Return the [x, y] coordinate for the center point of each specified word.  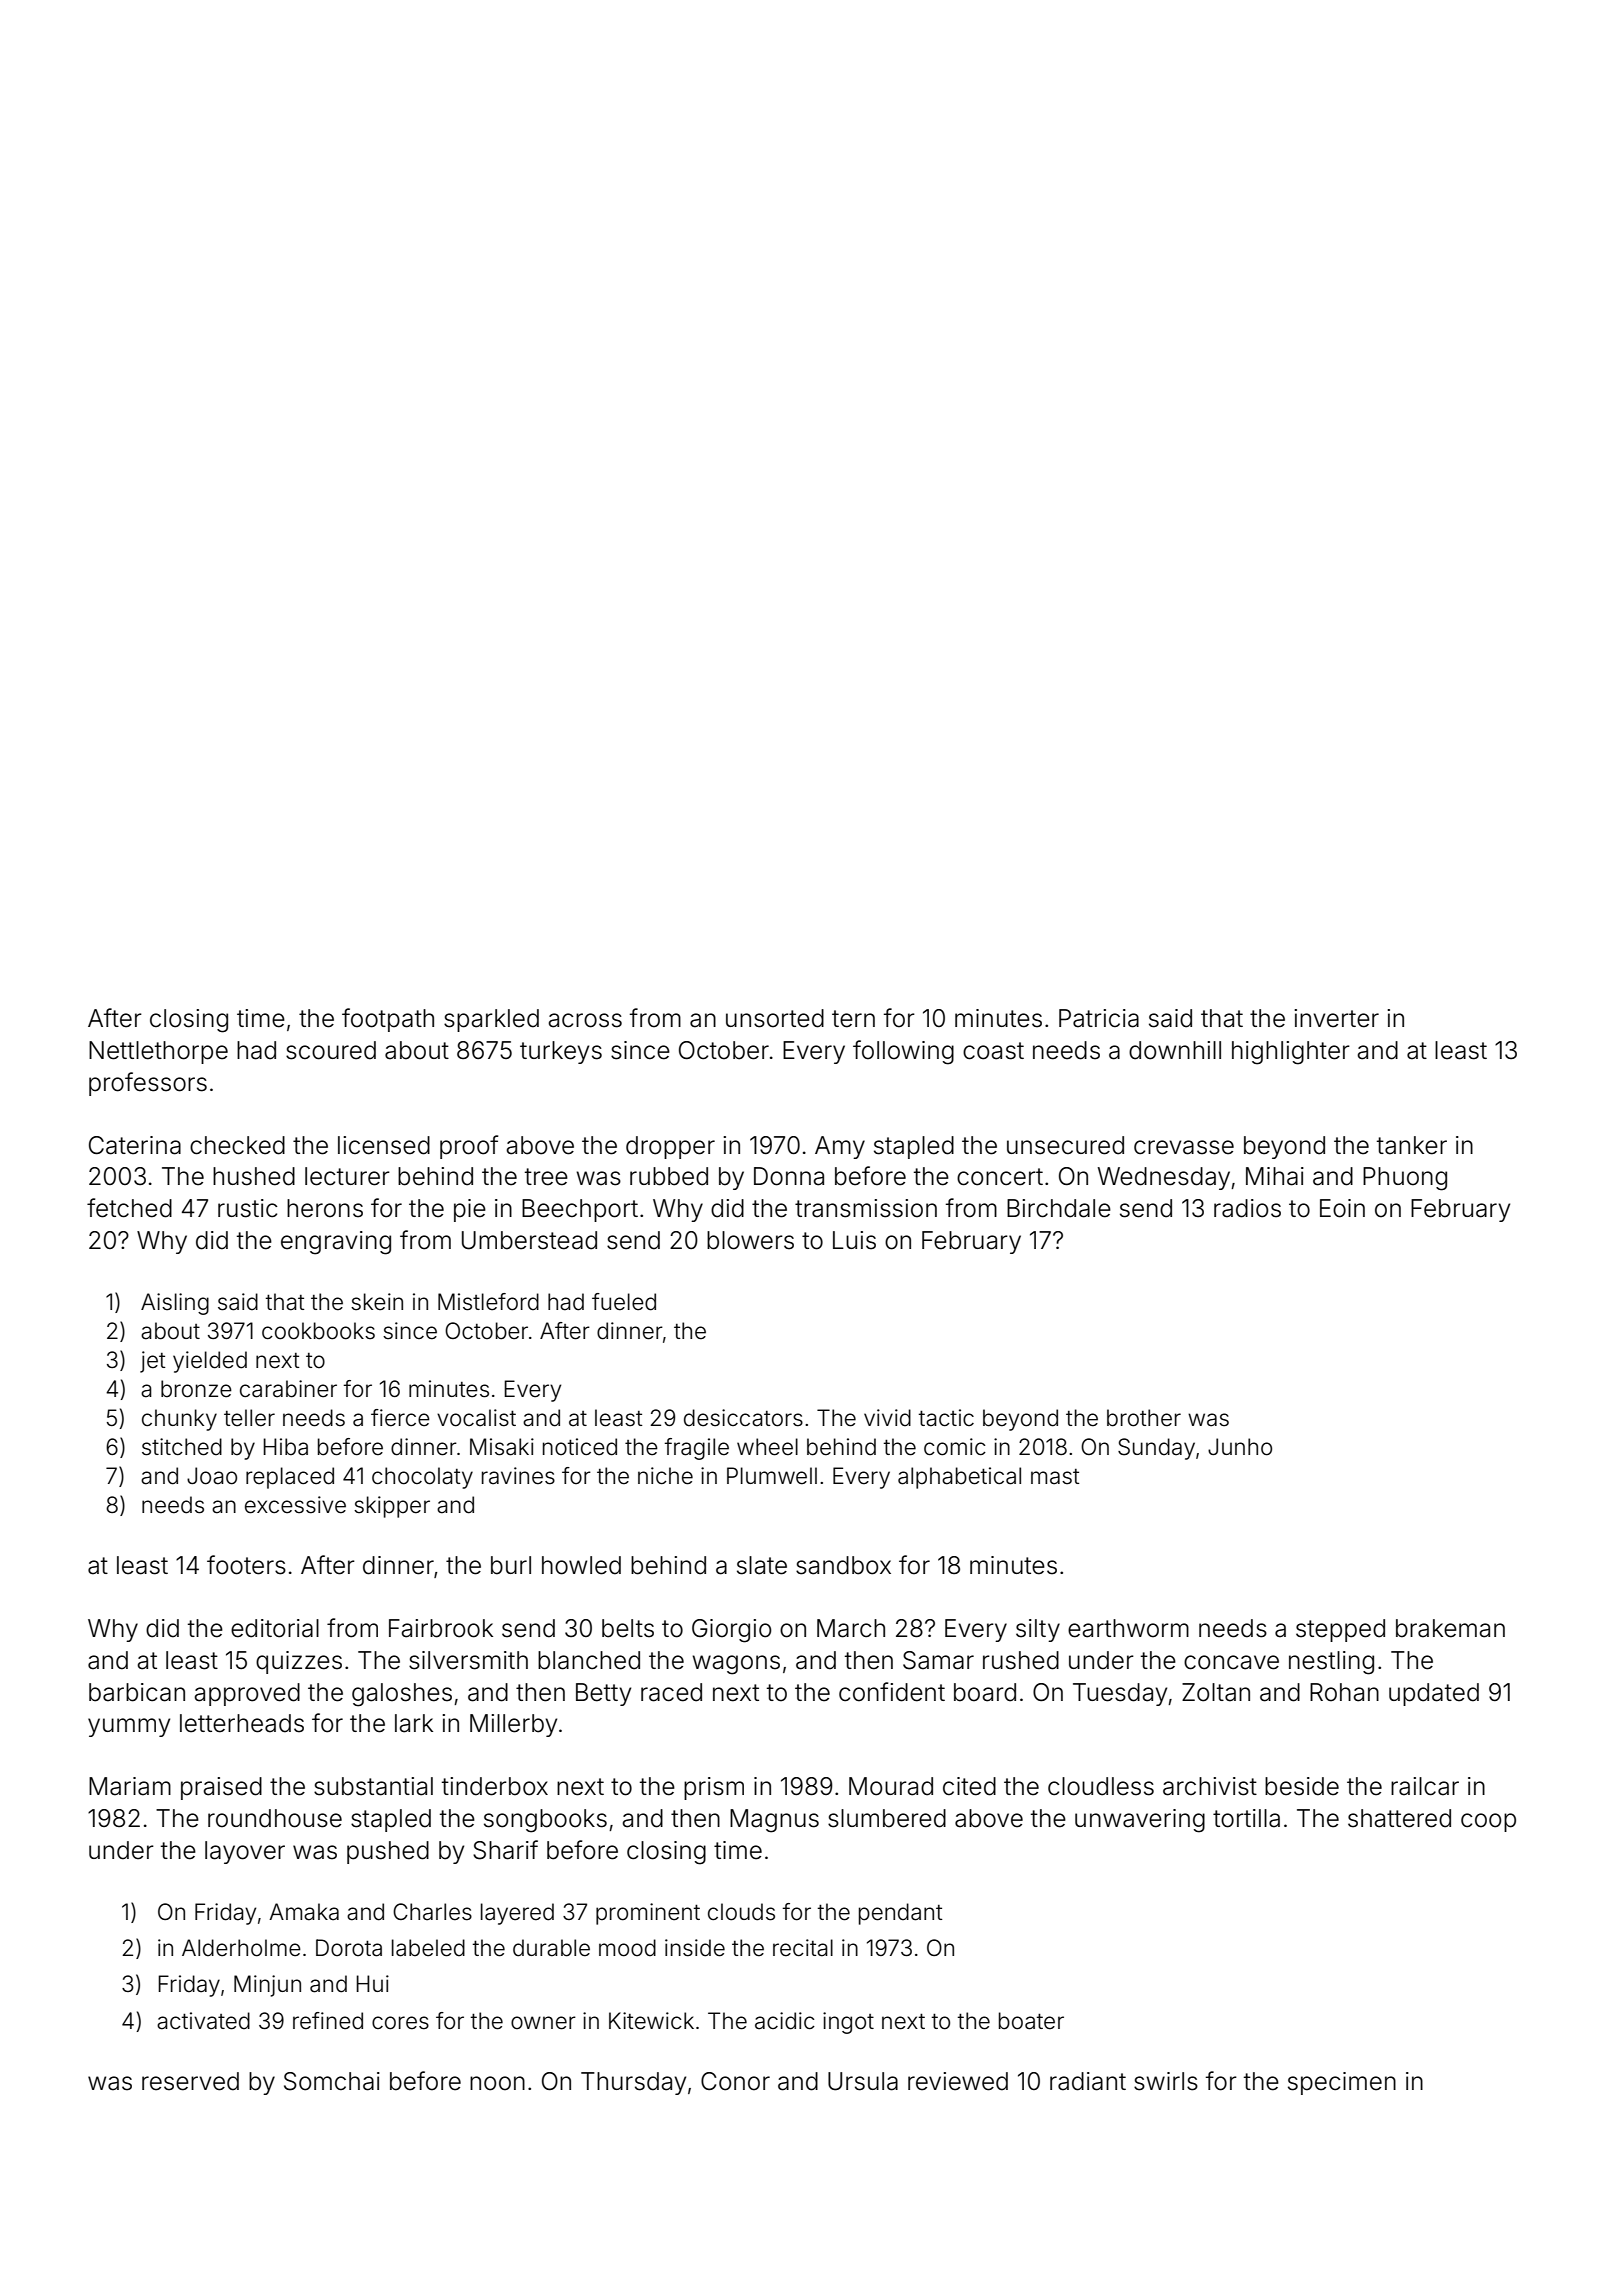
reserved [190, 2081]
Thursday [633, 2083]
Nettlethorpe [158, 1052]
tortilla [1246, 1818]
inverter [1337, 1018]
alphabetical [959, 1478]
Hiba [285, 1447]
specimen [1342, 2083]
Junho [1240, 1447]
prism [714, 1788]
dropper [670, 1147]
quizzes [299, 1662]
